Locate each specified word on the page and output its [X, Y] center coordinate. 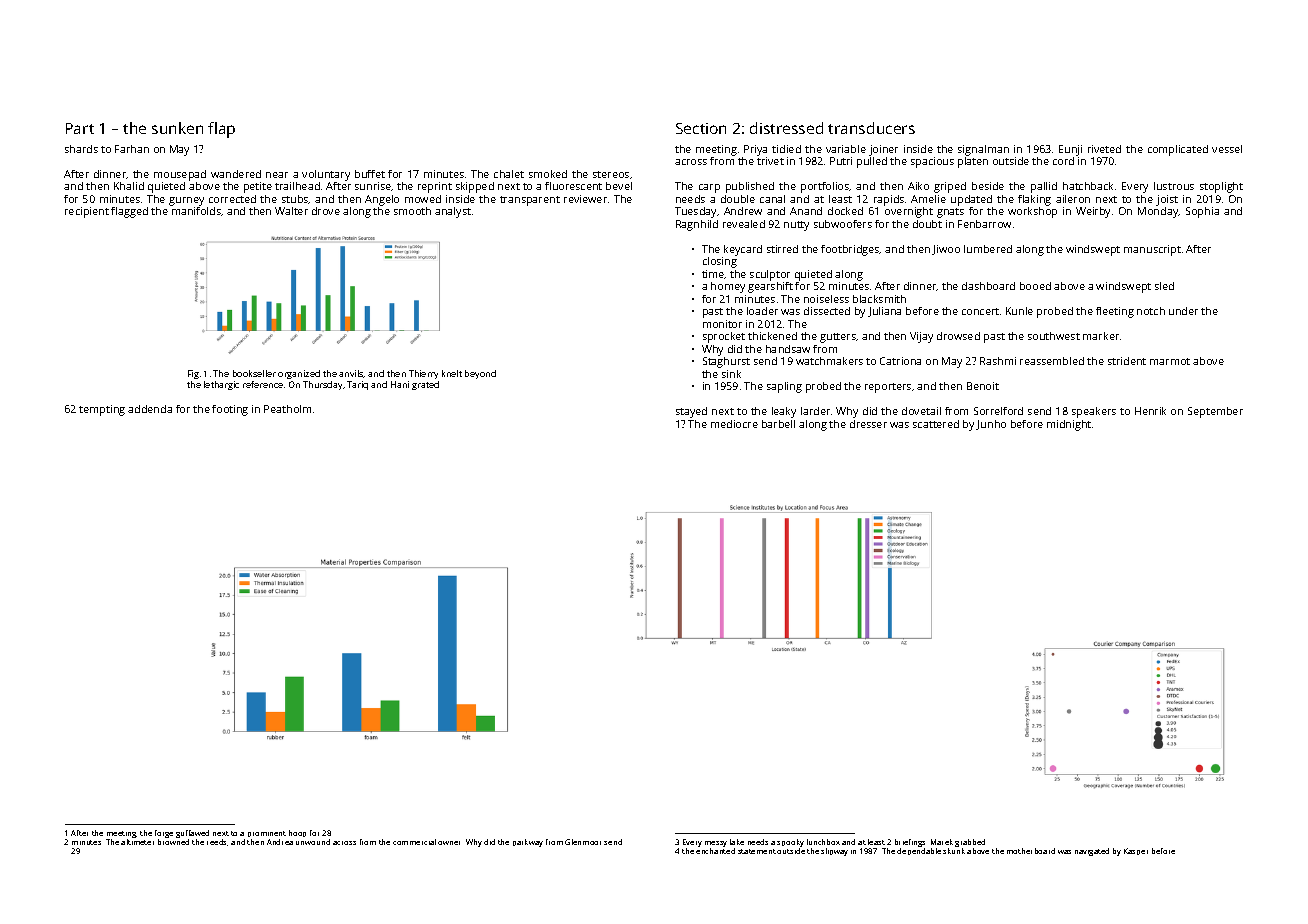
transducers [871, 128]
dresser [868, 424]
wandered [236, 174]
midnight [1069, 425]
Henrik [1150, 411]
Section [701, 128]
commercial [414, 842]
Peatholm [287, 409]
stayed [691, 412]
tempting [102, 410]
